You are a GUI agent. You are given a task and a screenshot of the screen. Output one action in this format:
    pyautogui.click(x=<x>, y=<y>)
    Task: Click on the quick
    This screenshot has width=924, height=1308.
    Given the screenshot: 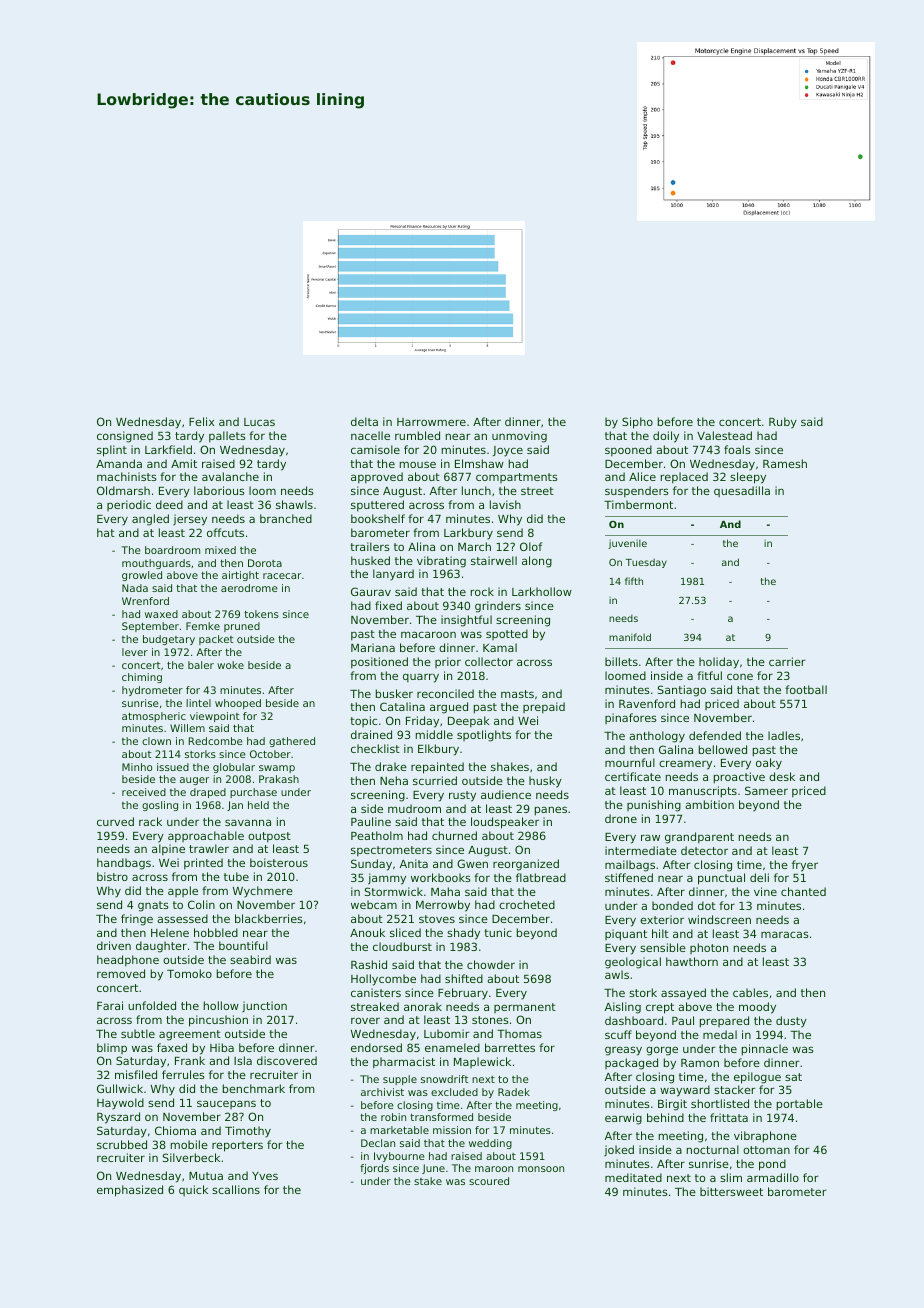 What is the action you would take?
    pyautogui.click(x=193, y=1190)
